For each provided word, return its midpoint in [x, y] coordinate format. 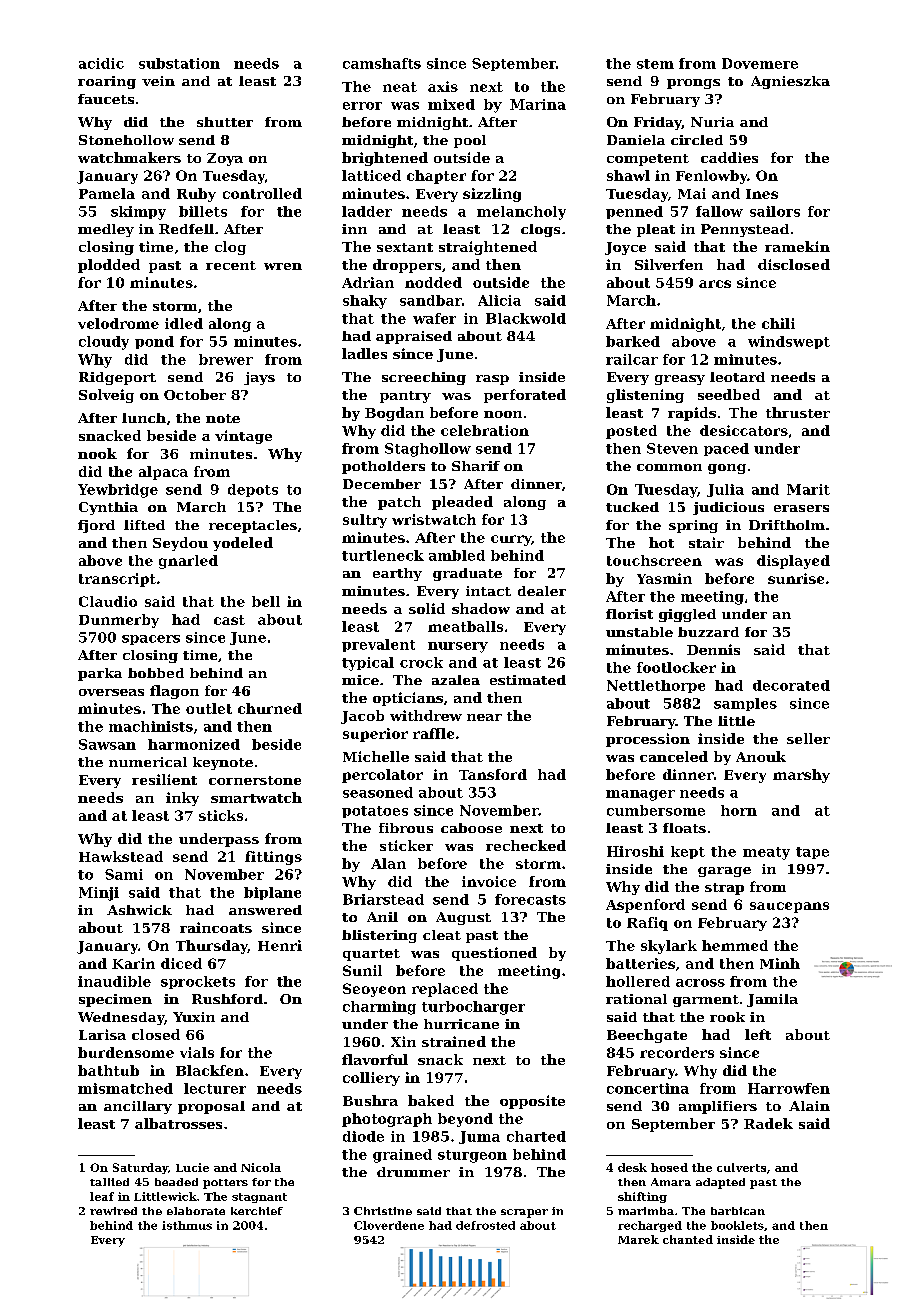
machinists [151, 726]
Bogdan [394, 414]
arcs [715, 284]
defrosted [485, 1225]
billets [203, 211]
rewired [113, 1211]
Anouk [761, 756]
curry [511, 540]
